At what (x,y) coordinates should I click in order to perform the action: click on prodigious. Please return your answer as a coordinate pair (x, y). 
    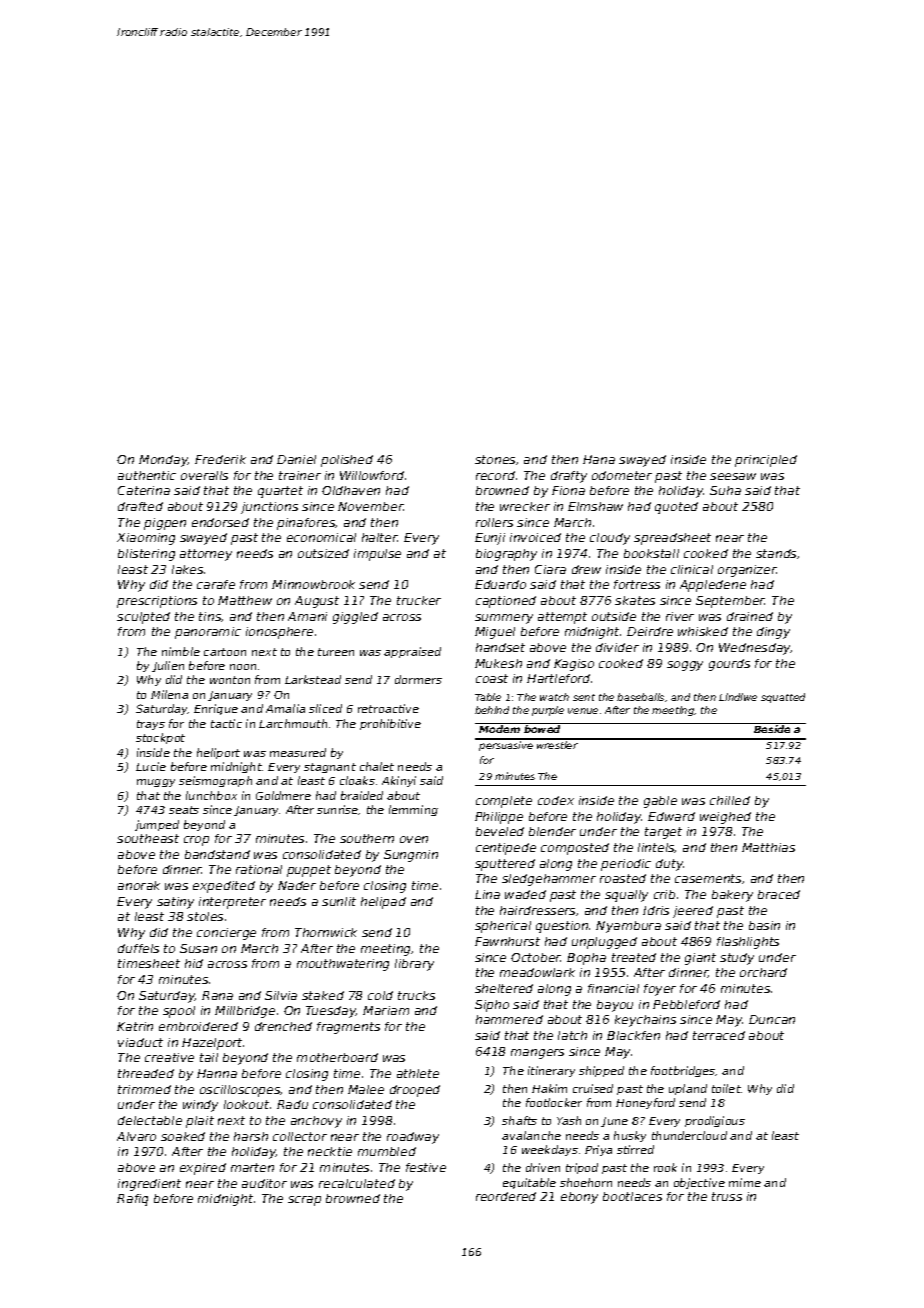
    Looking at the image, I should click on (715, 1121).
